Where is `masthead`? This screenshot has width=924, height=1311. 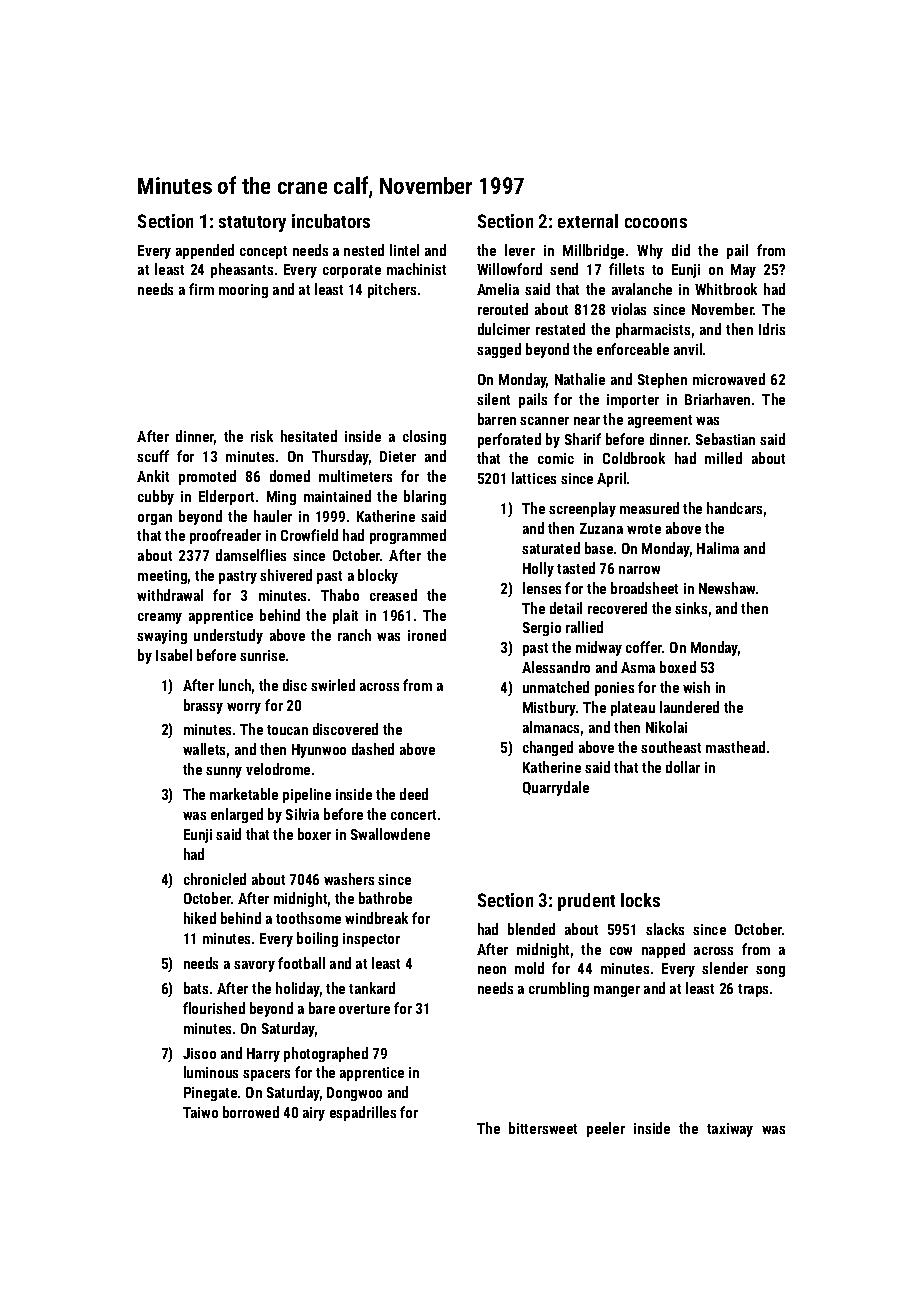 masthead is located at coordinates (735, 747).
